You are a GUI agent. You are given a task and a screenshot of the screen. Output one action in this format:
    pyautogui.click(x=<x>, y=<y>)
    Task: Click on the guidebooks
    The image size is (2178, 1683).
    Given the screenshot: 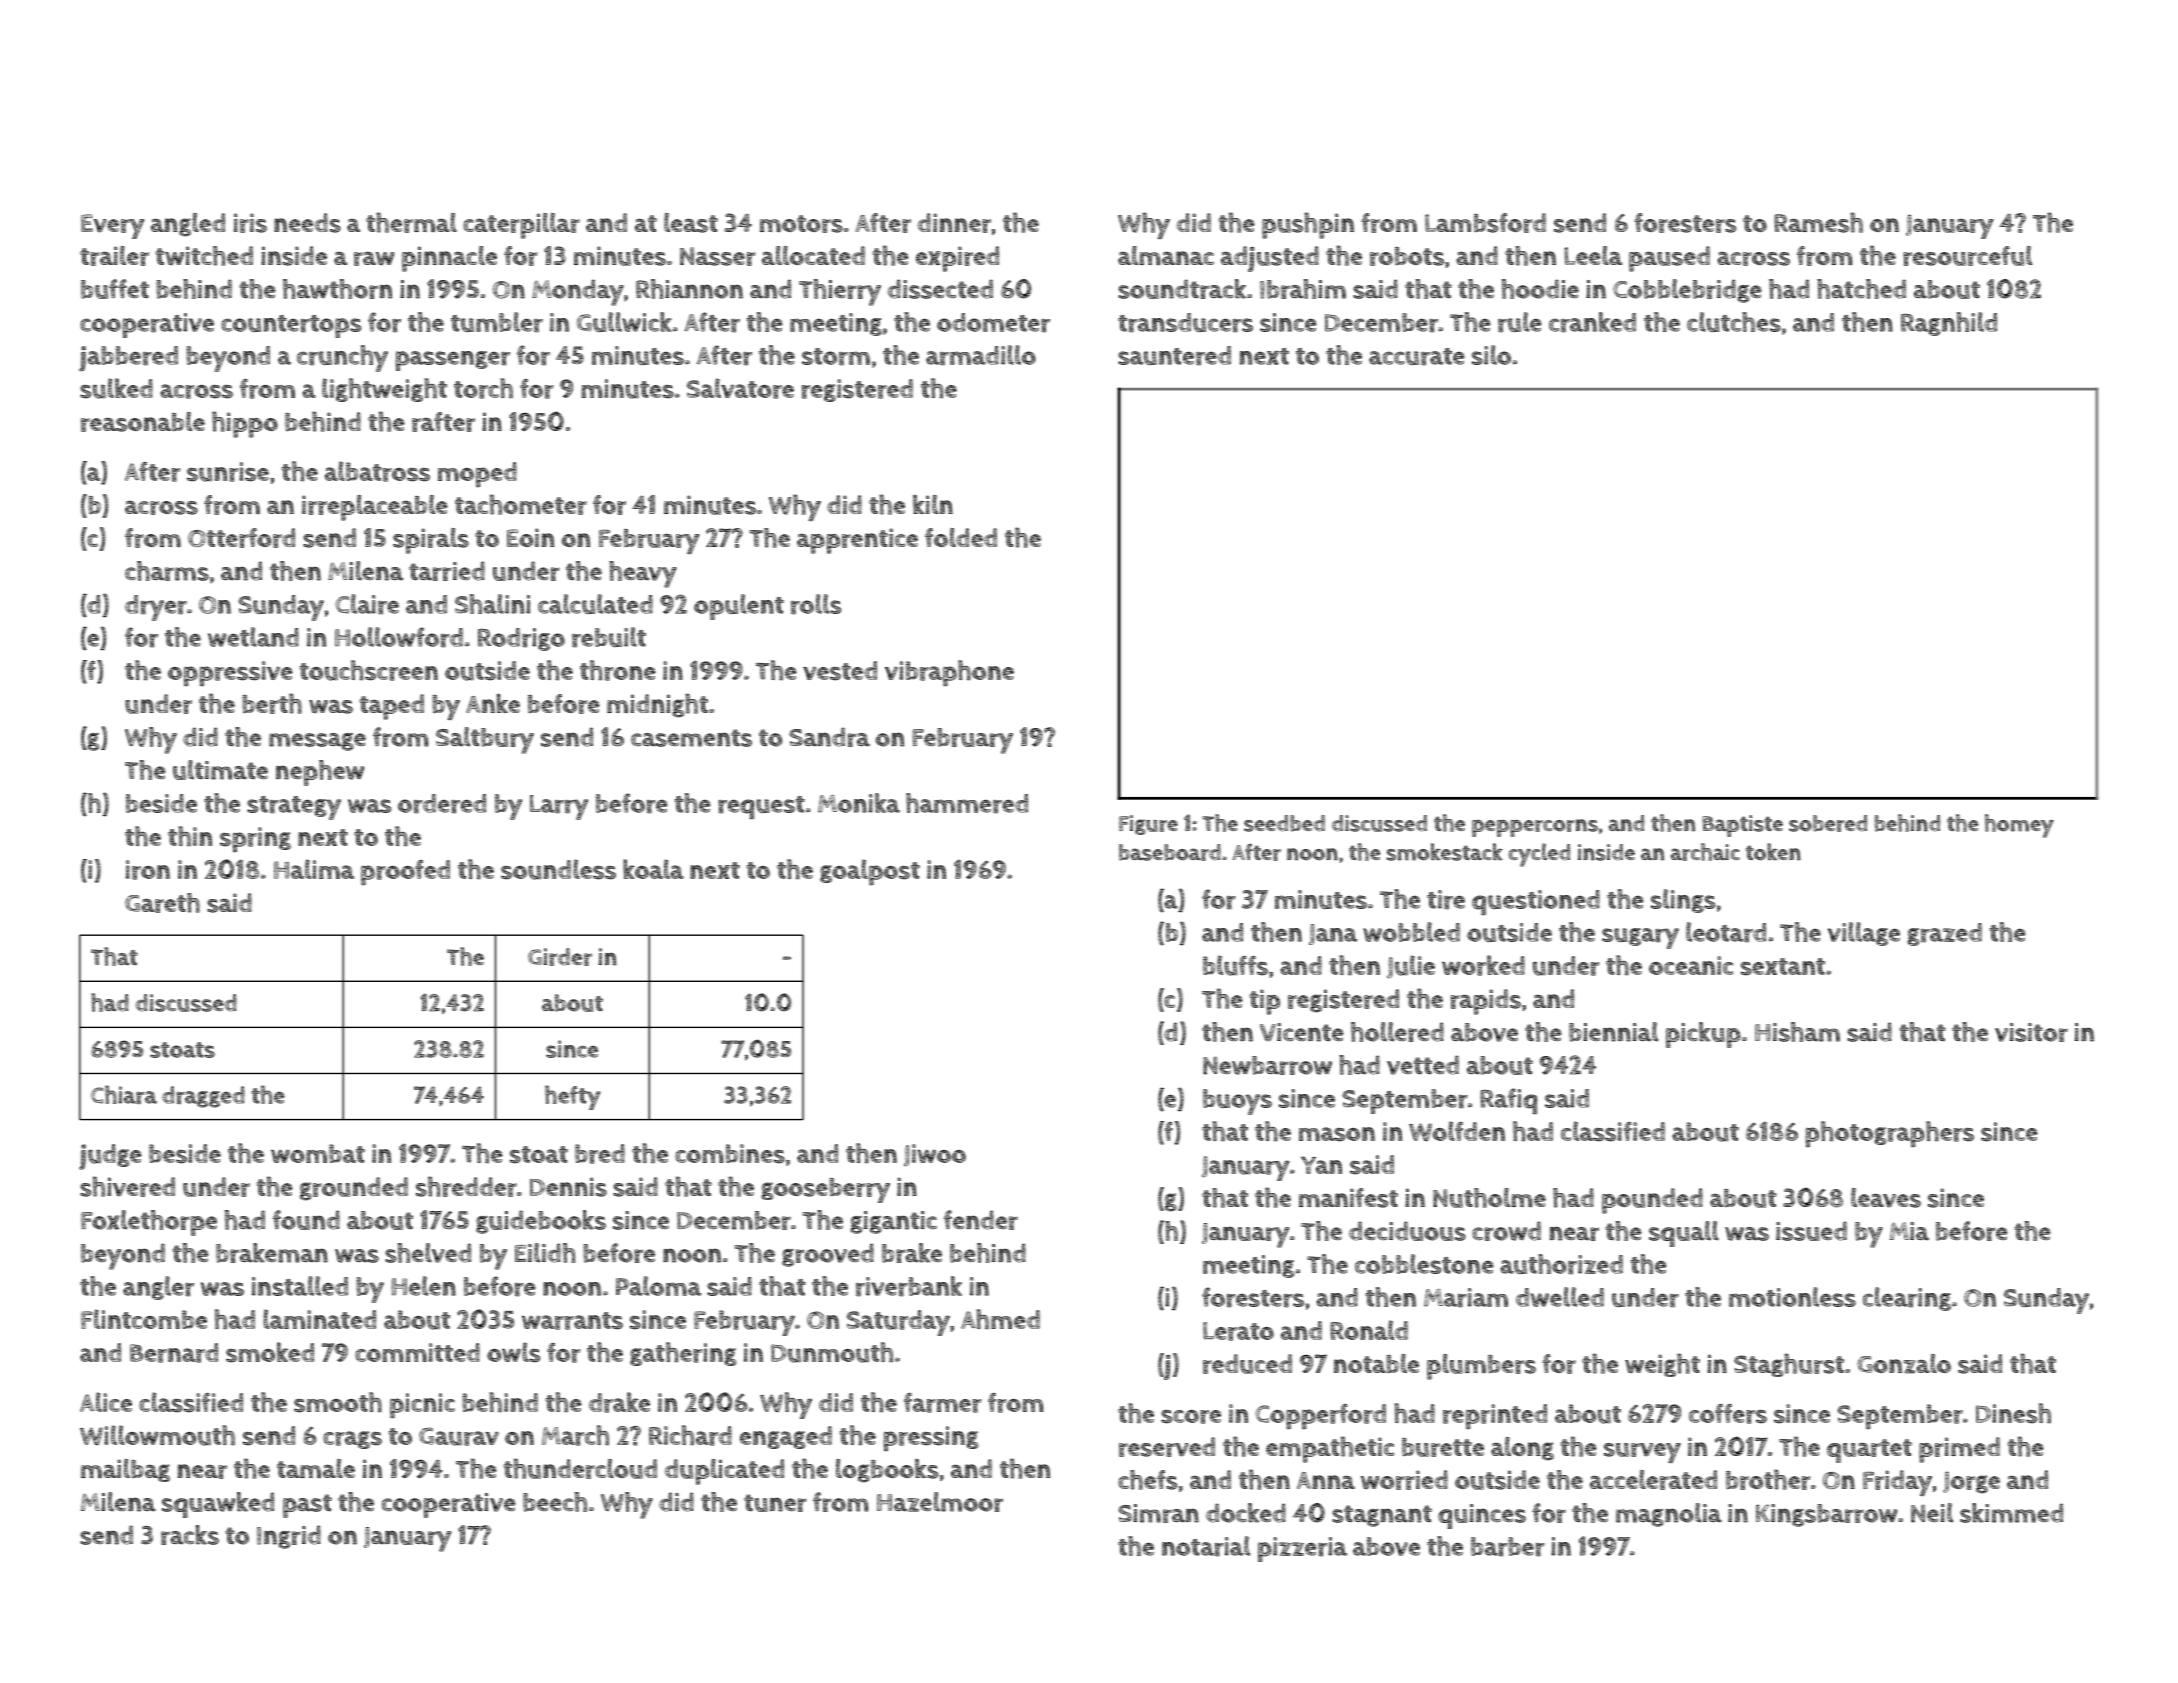 What is the action you would take?
    pyautogui.click(x=541, y=1222)
